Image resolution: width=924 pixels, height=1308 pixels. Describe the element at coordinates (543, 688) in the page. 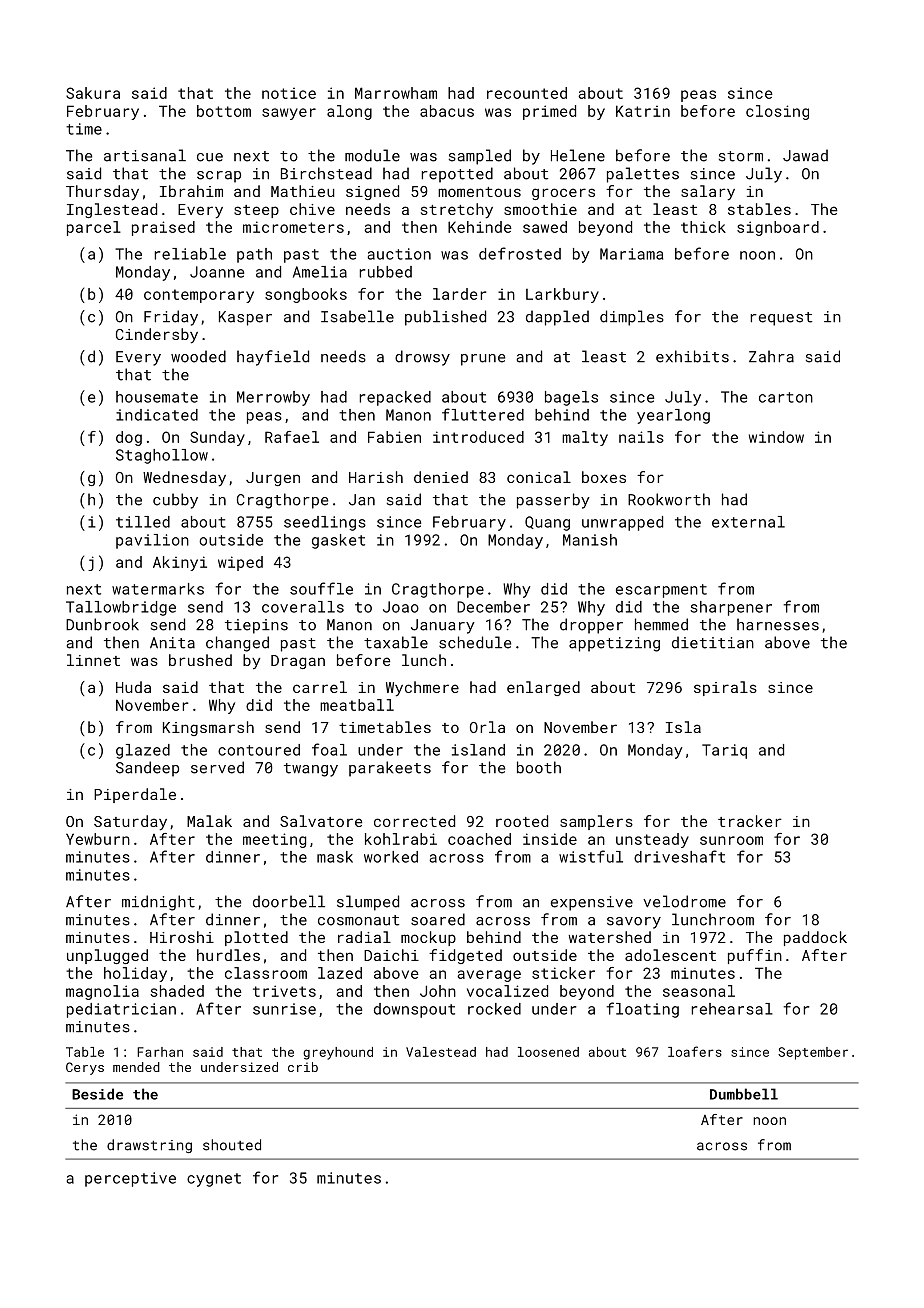

I see `enlarged` at that location.
